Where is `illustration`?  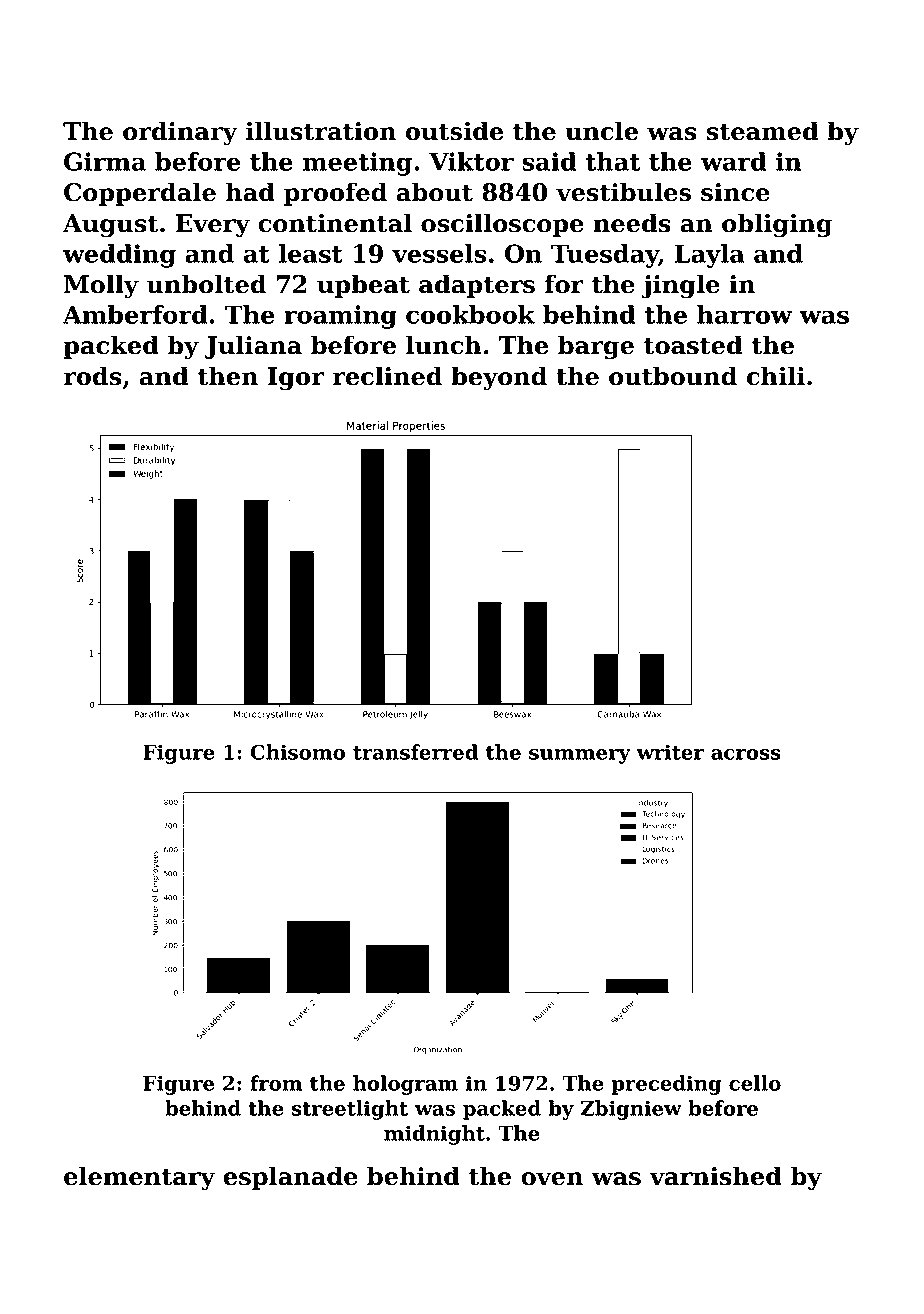
illustration is located at coordinates (321, 131).
